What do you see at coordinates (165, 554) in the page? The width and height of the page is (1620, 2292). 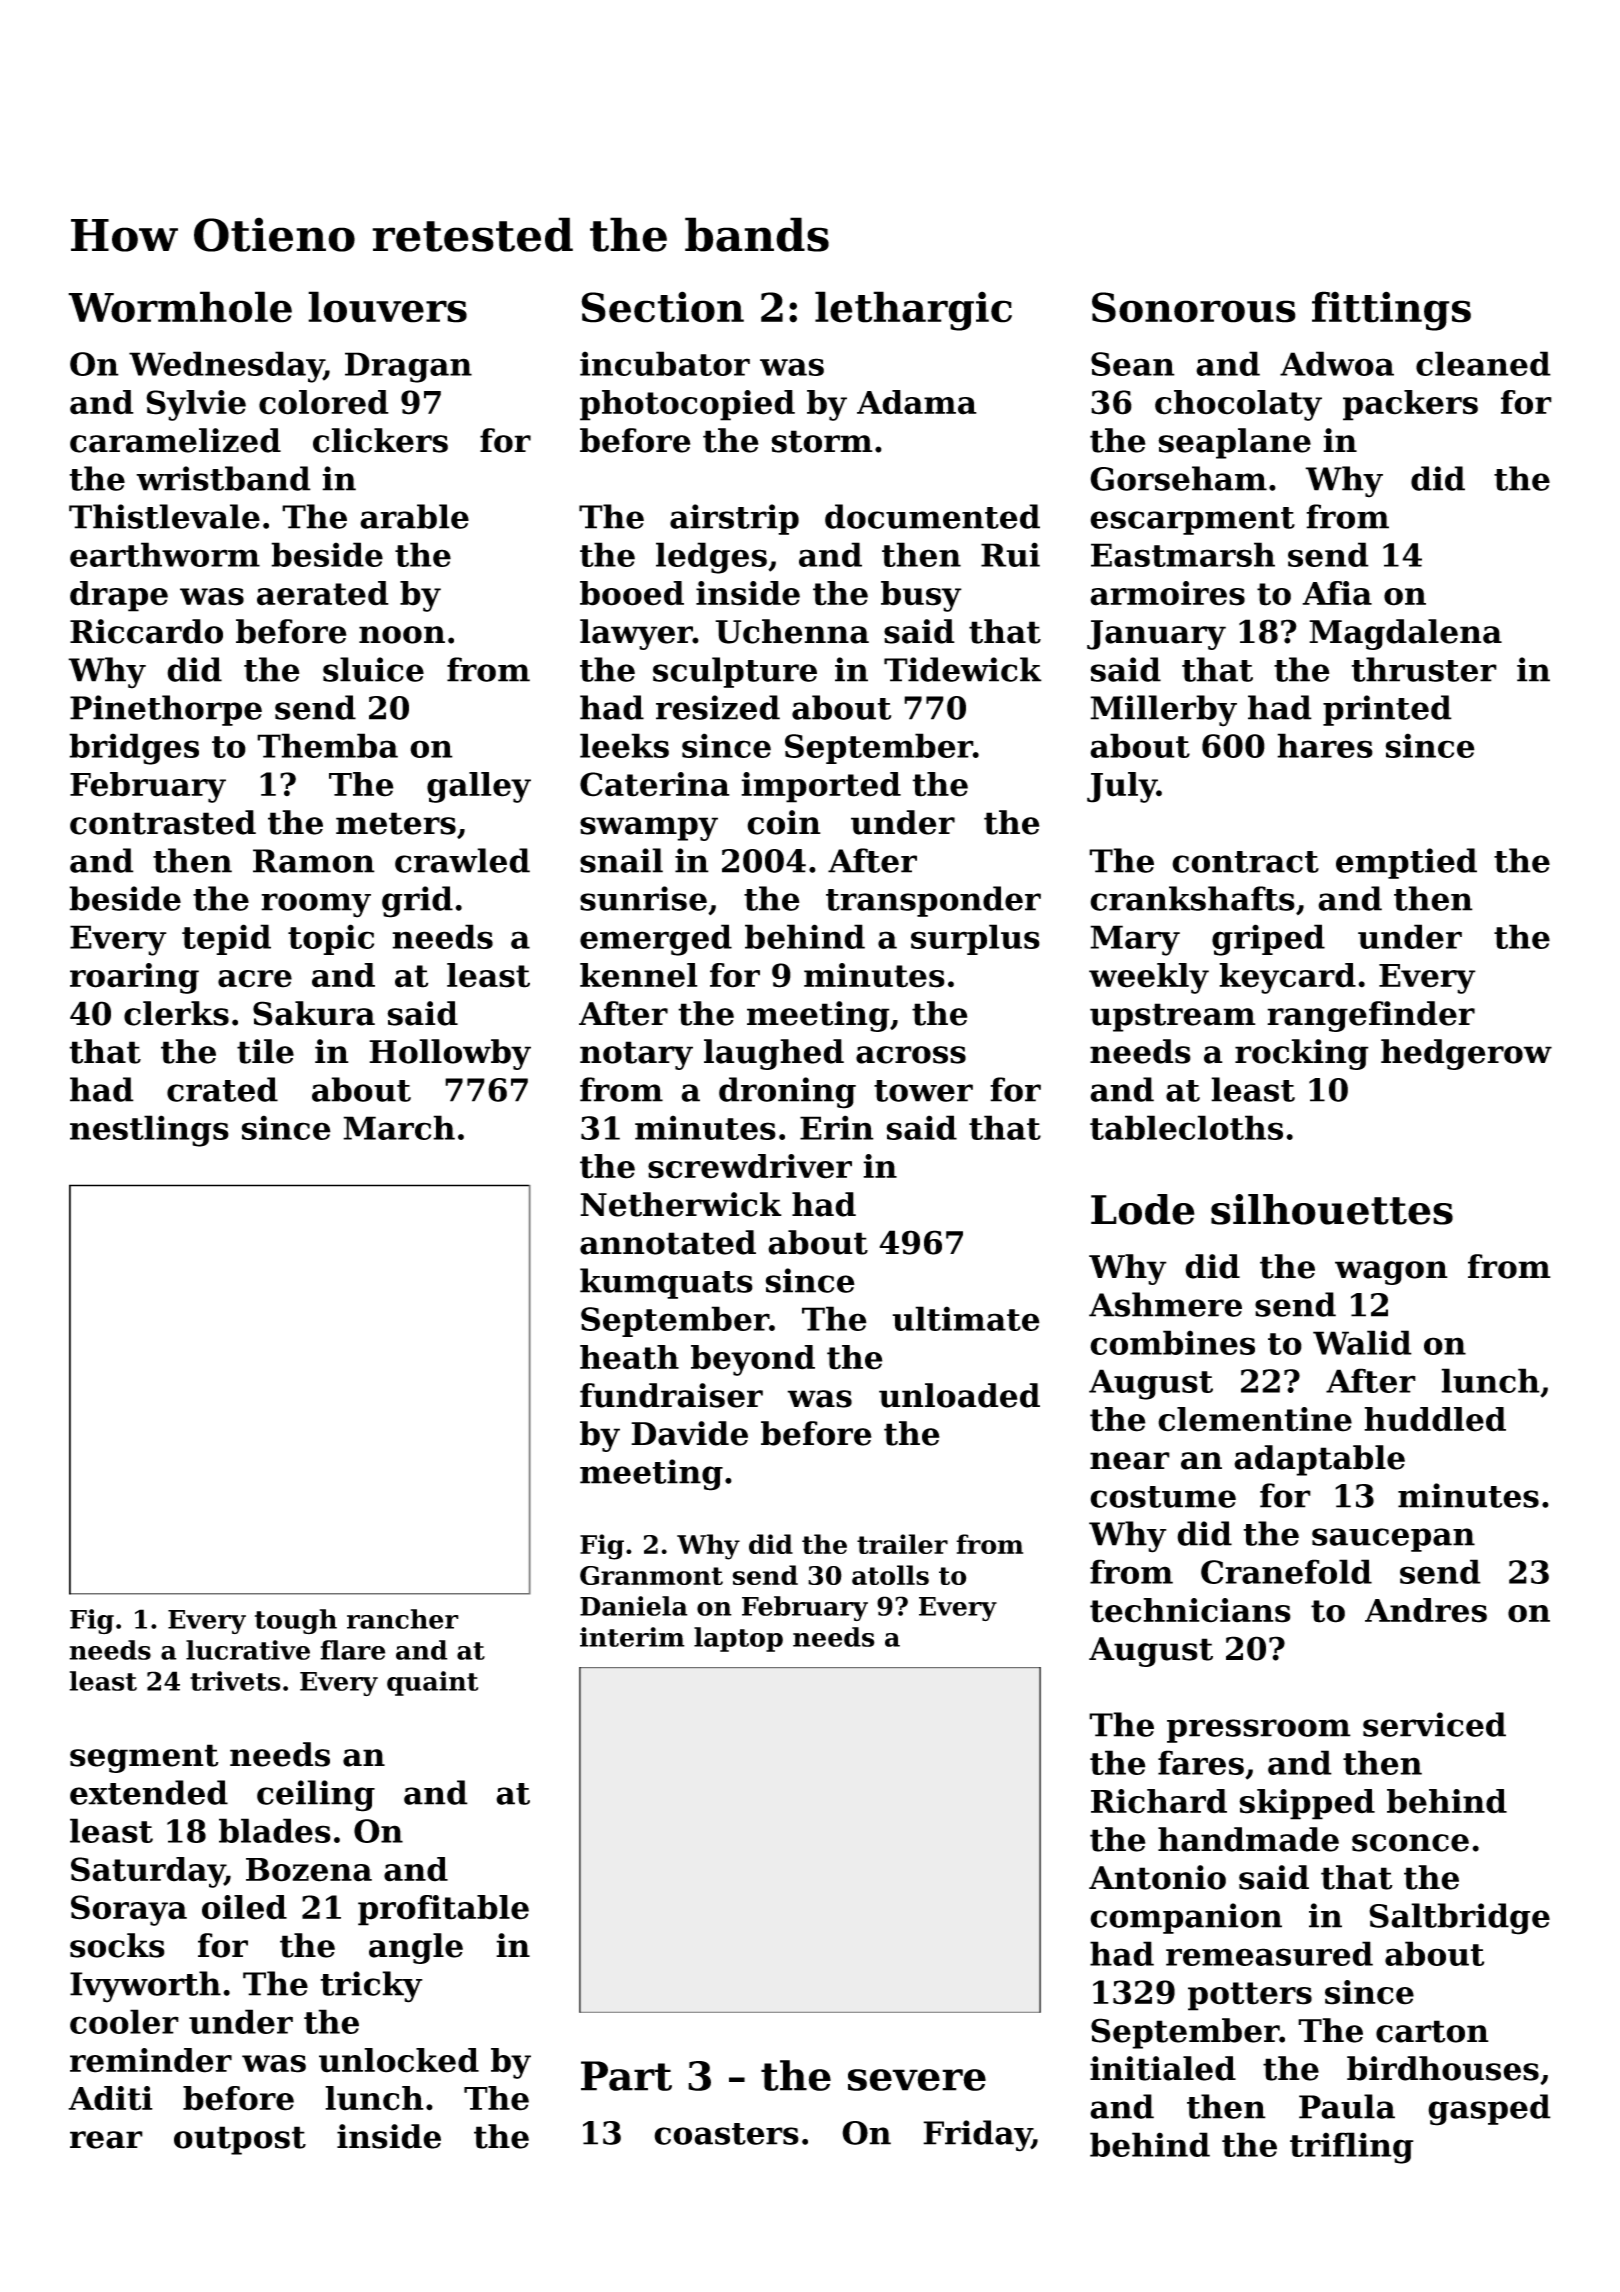 I see `earthworm` at bounding box center [165, 554].
